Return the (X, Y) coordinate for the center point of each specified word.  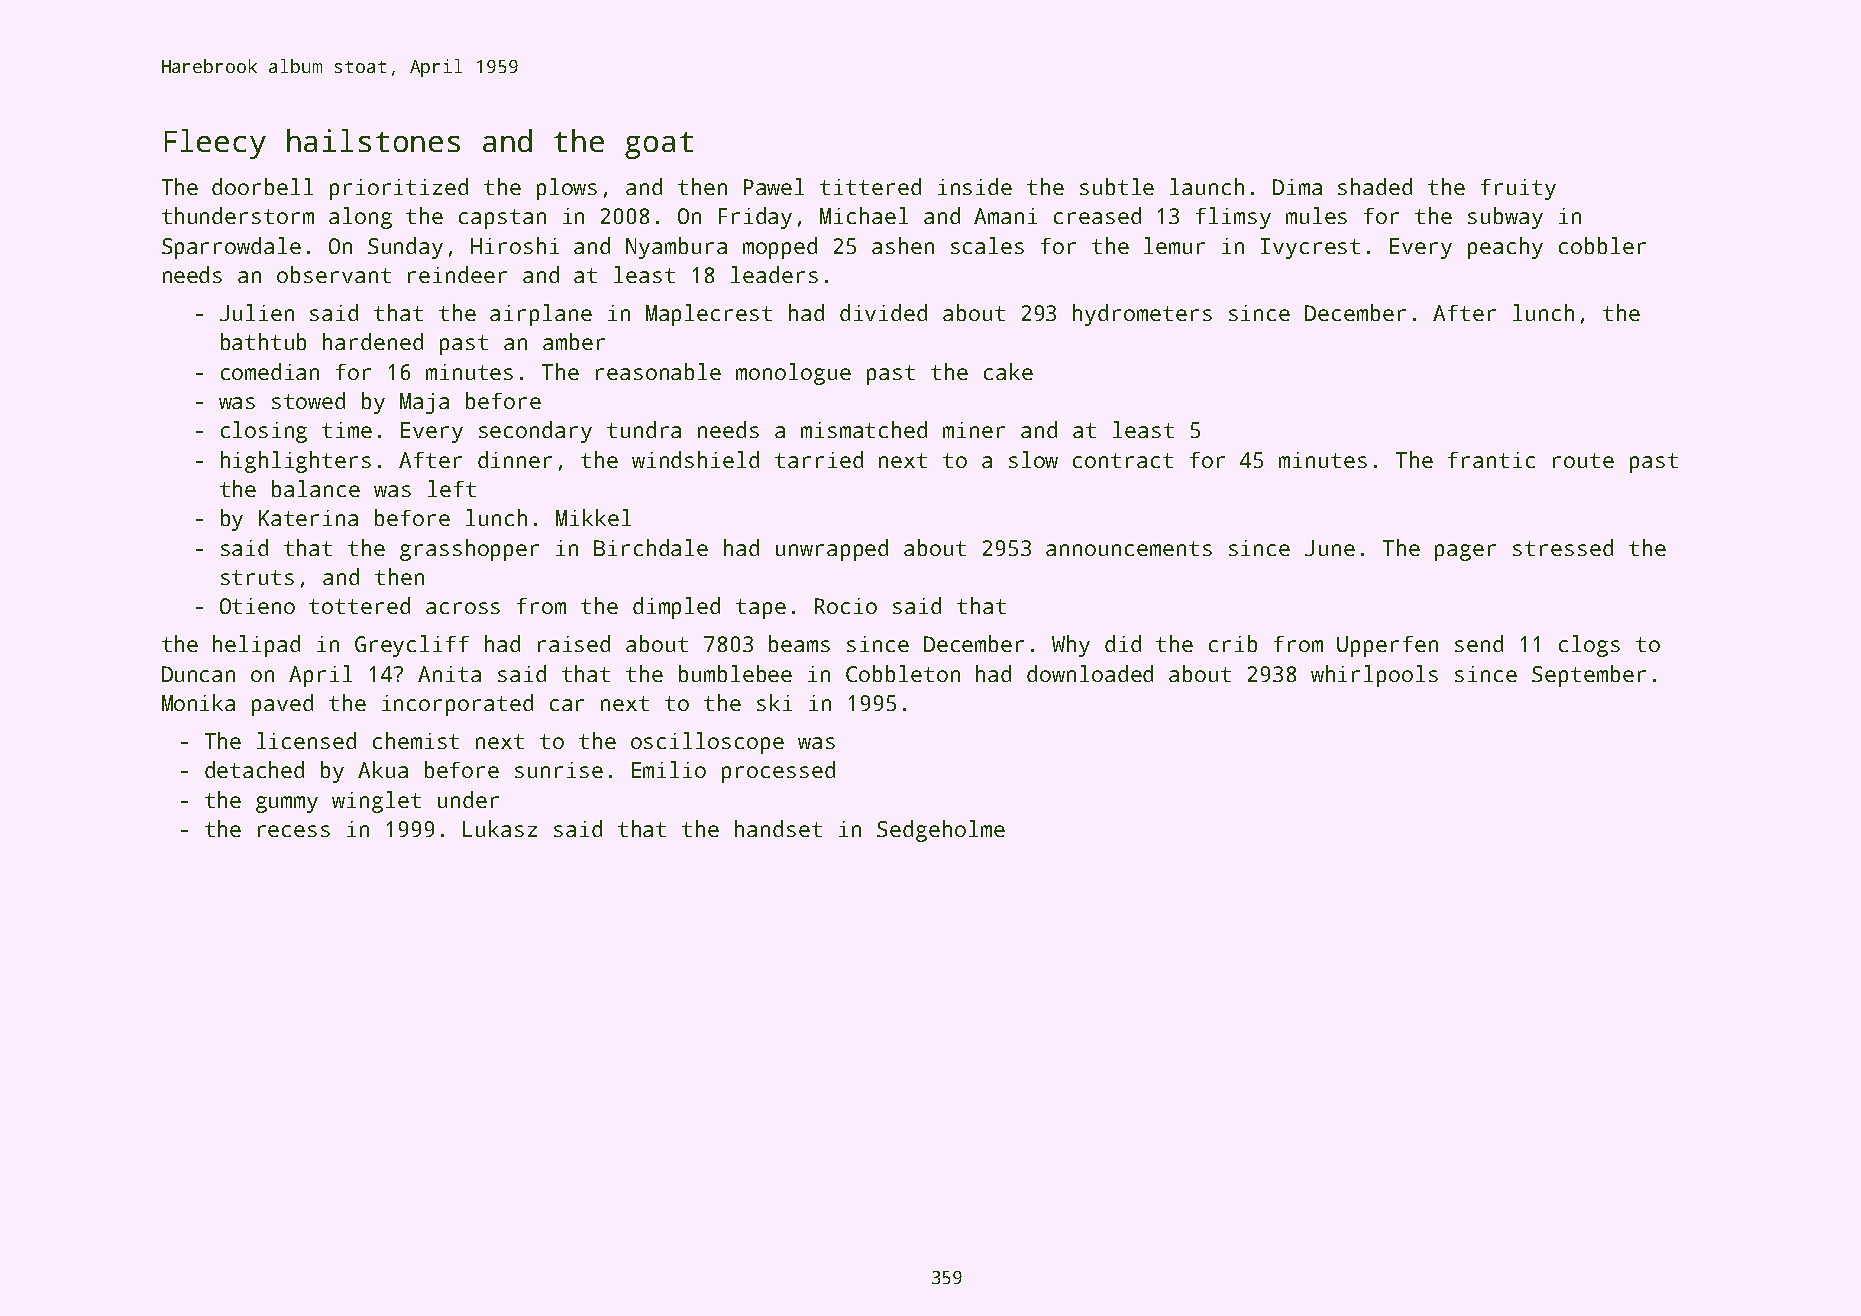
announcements (1129, 548)
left (452, 488)
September (1589, 676)
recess (294, 831)
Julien (257, 312)
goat (659, 145)
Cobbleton (903, 673)
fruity (1518, 189)
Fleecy (215, 144)
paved (282, 705)
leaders (774, 274)
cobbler (1602, 245)
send (1479, 643)
